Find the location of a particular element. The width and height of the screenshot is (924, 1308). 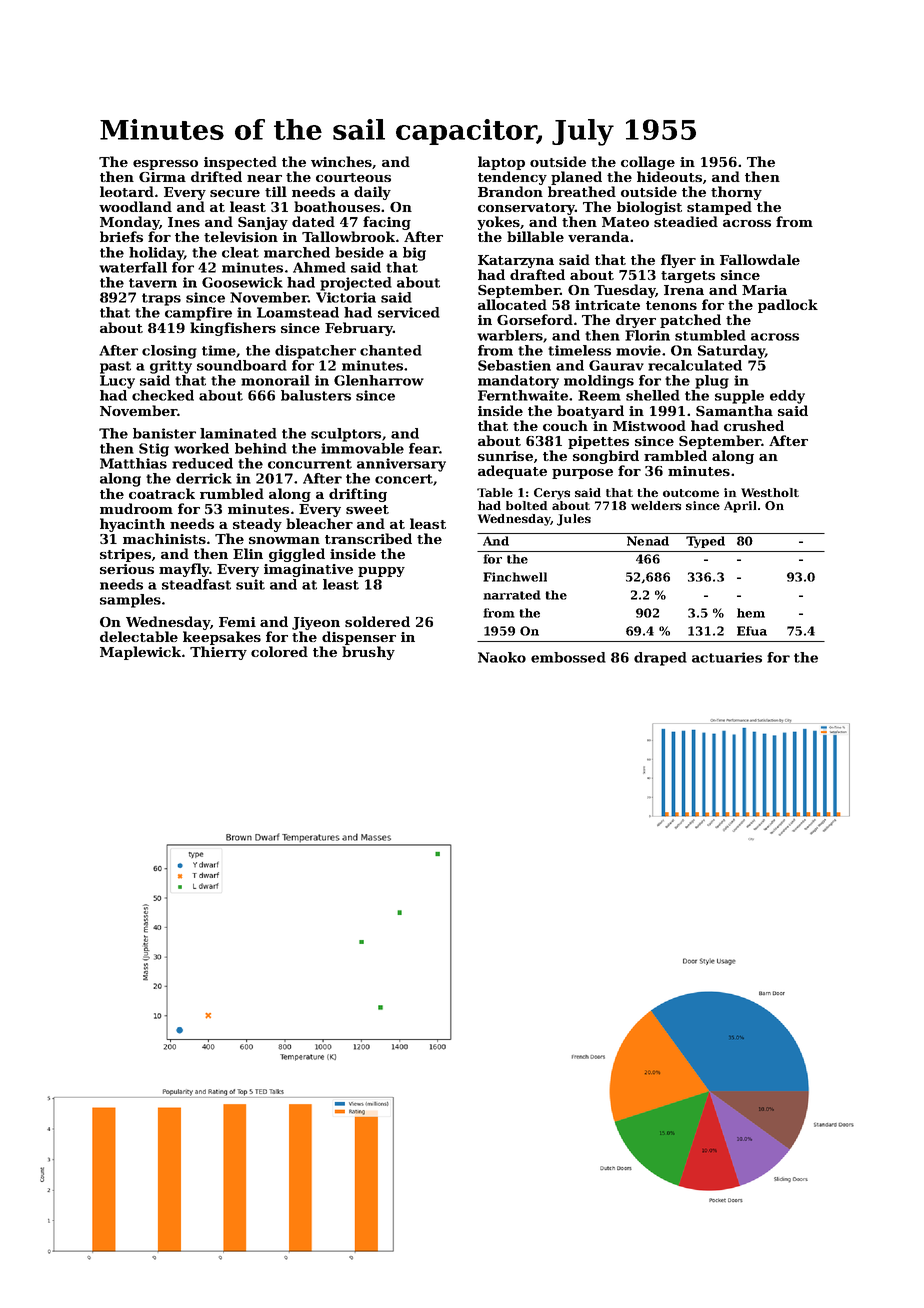

samples is located at coordinates (130, 601).
